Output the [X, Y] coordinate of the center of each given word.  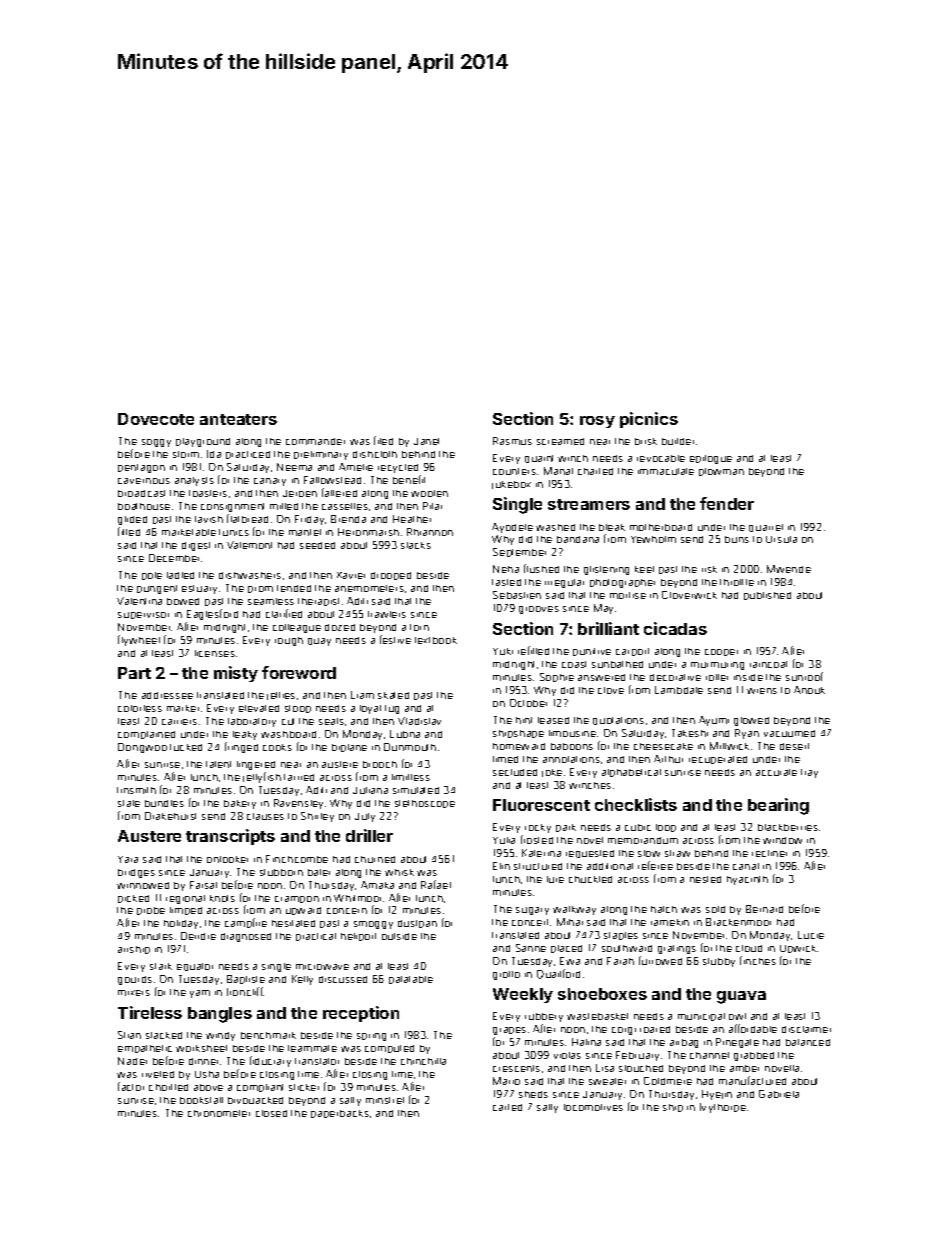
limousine [572, 733]
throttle [737, 582]
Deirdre [198, 936]
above [208, 1087]
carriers [179, 722]
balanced [808, 1042]
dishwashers [250, 575]
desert [794, 746]
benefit [409, 479]
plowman [721, 472]
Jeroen [300, 493]
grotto [506, 975]
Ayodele [512, 528]
